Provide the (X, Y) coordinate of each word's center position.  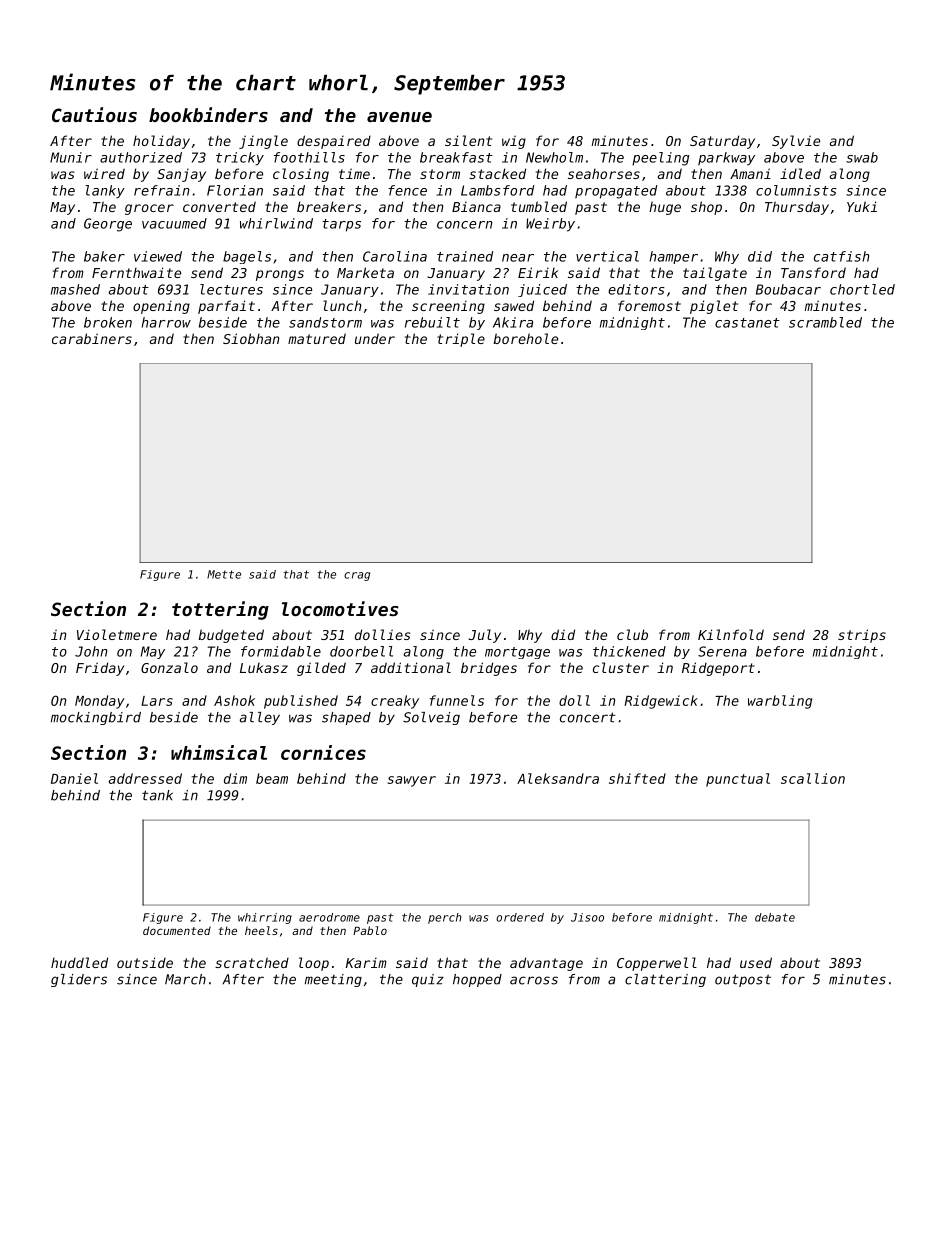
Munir (71, 157)
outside (145, 962)
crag (357, 576)
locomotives (340, 608)
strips (862, 636)
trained (465, 256)
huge (665, 208)
